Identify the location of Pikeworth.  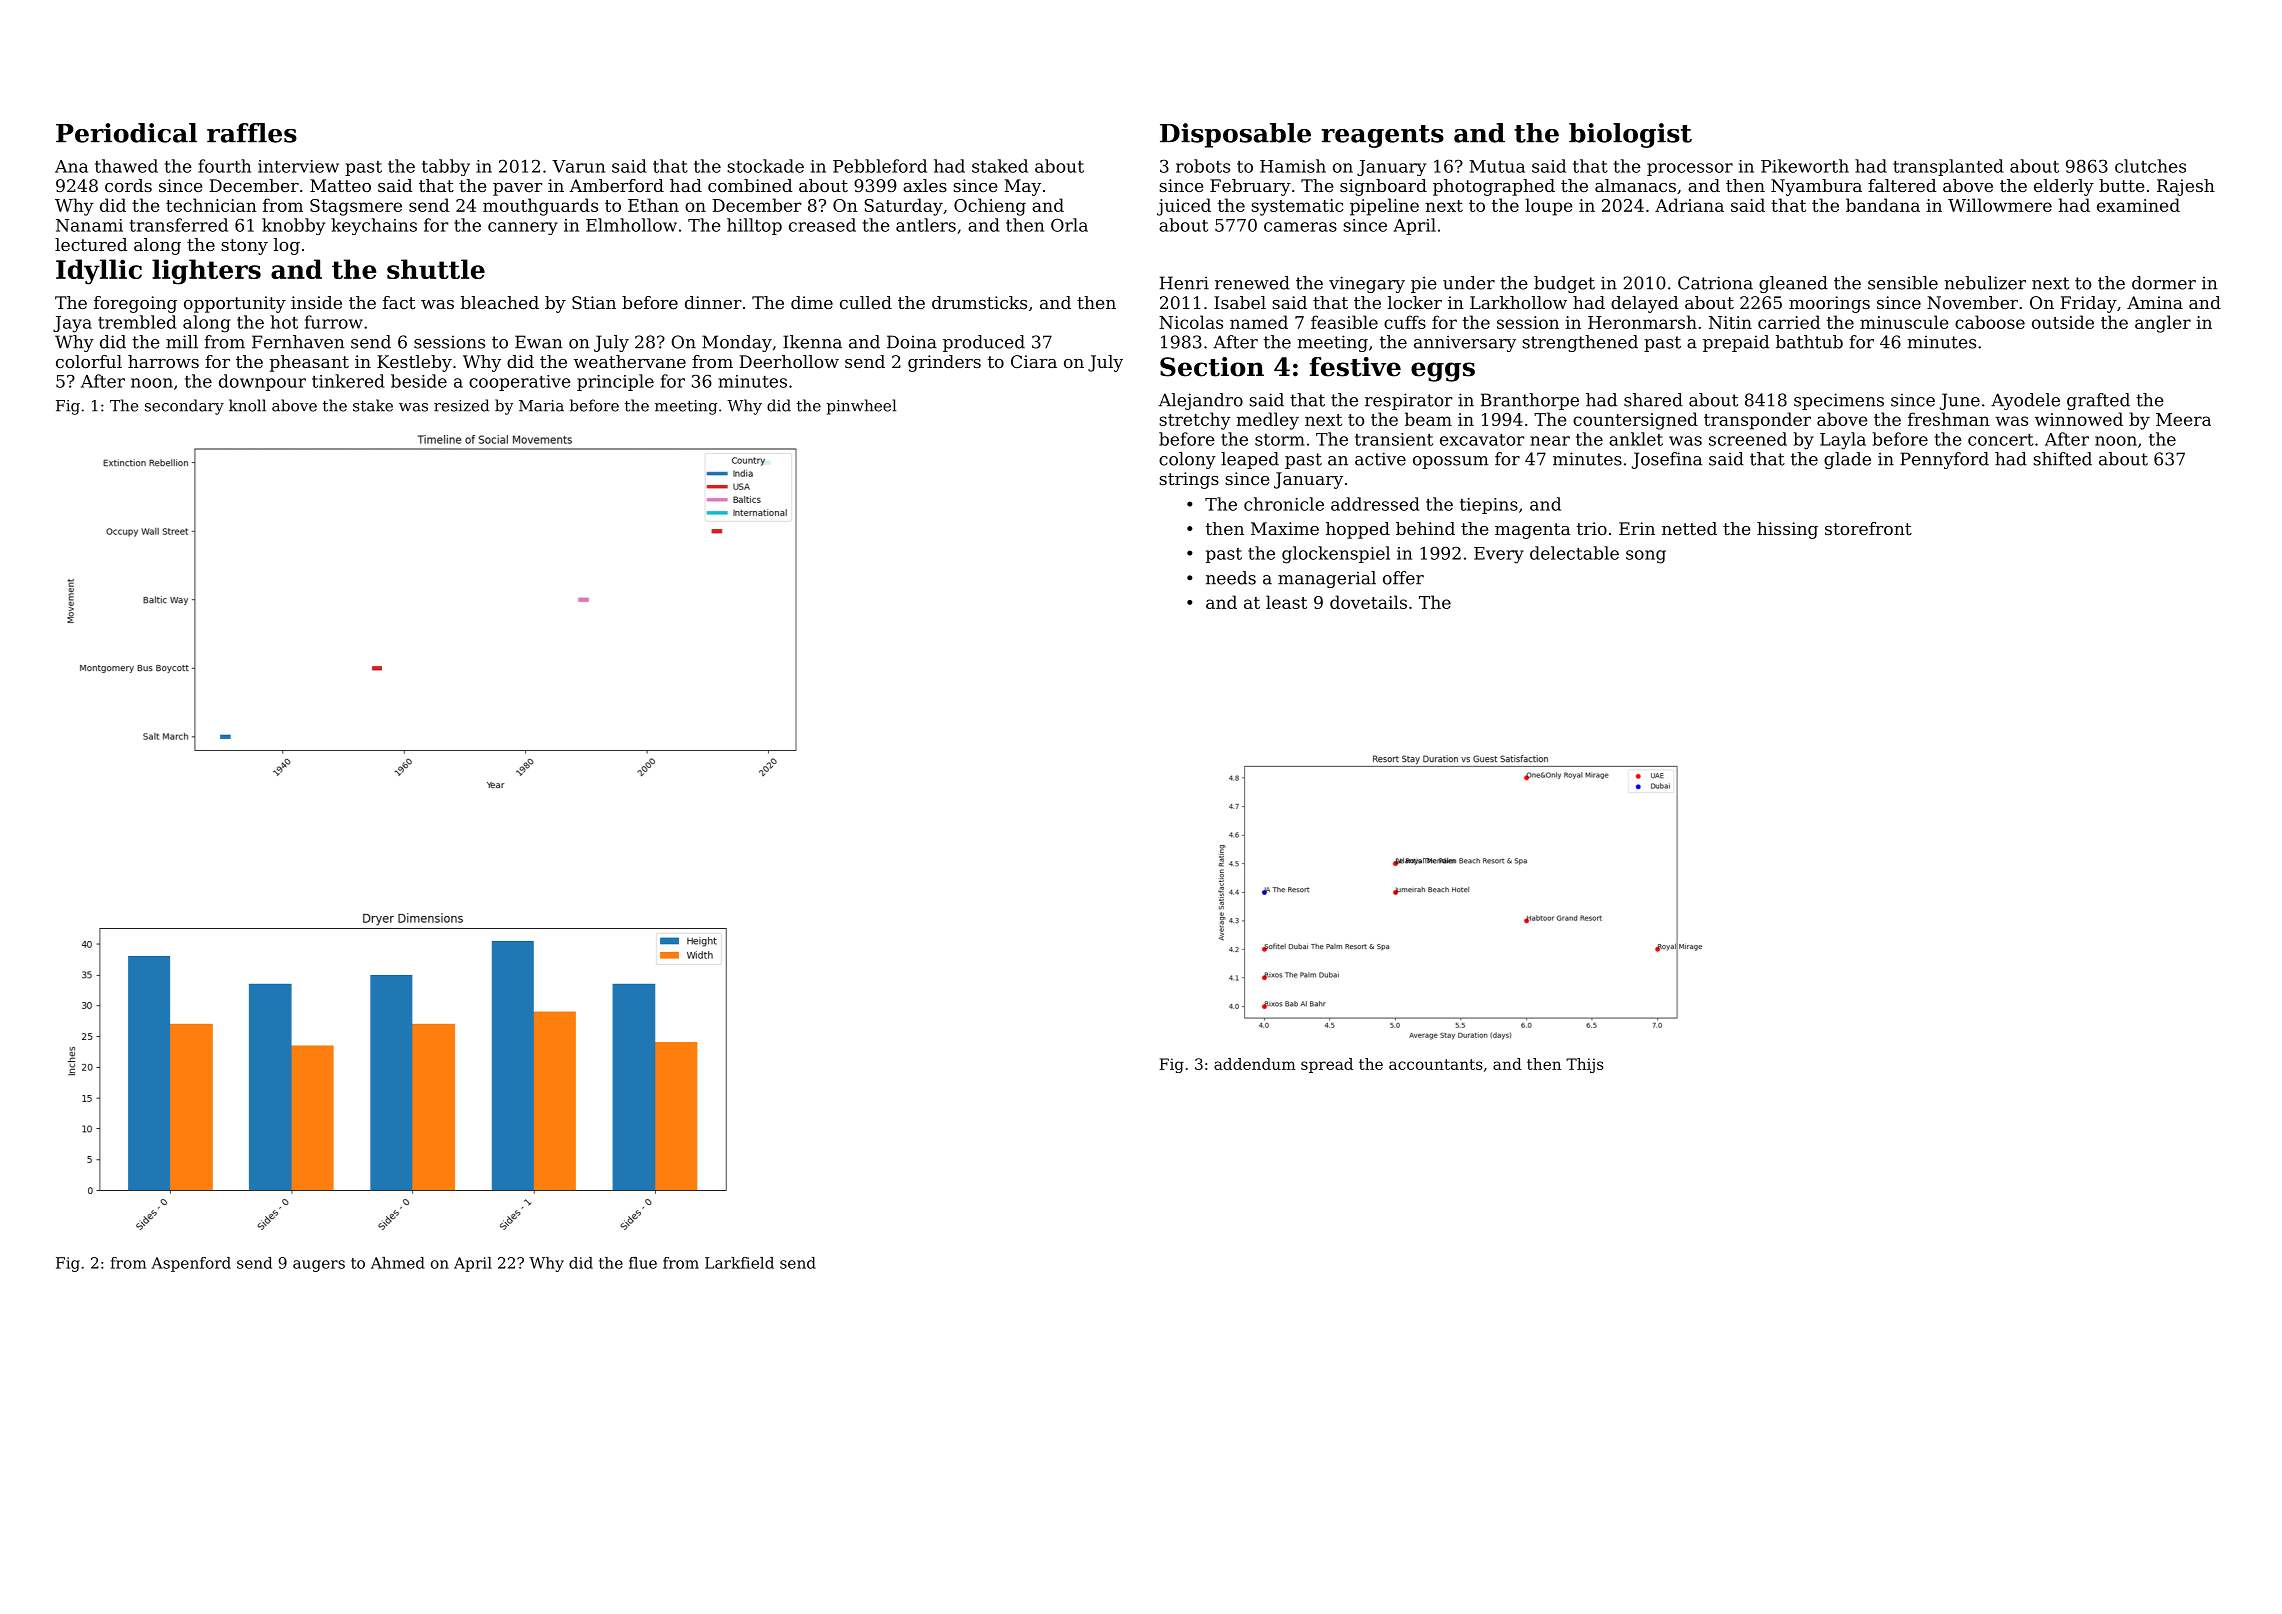
(1805, 166).
